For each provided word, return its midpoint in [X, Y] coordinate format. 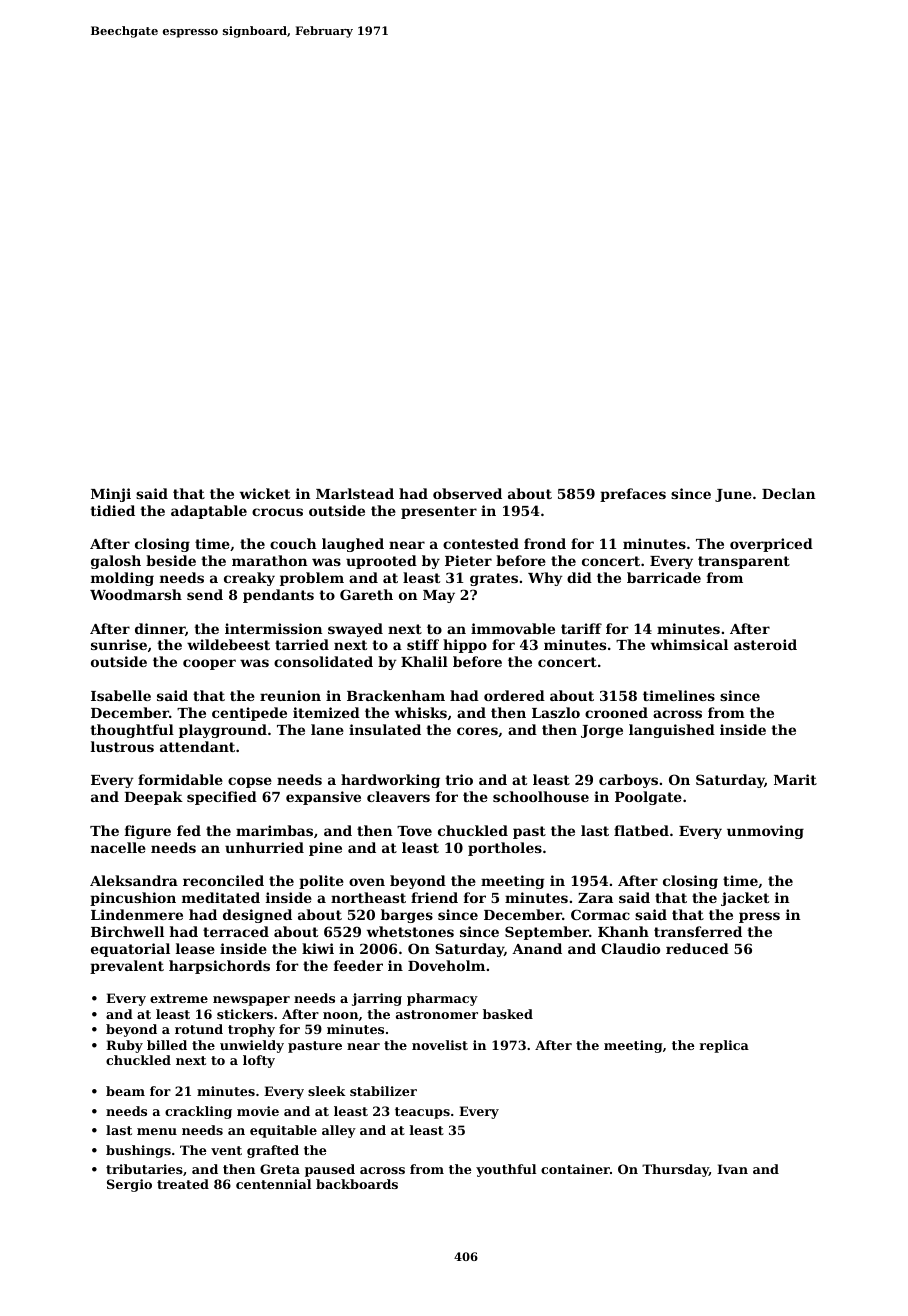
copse [250, 782]
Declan [788, 493]
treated [183, 1184]
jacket [745, 899]
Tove [414, 831]
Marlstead [355, 493]
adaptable [209, 512]
